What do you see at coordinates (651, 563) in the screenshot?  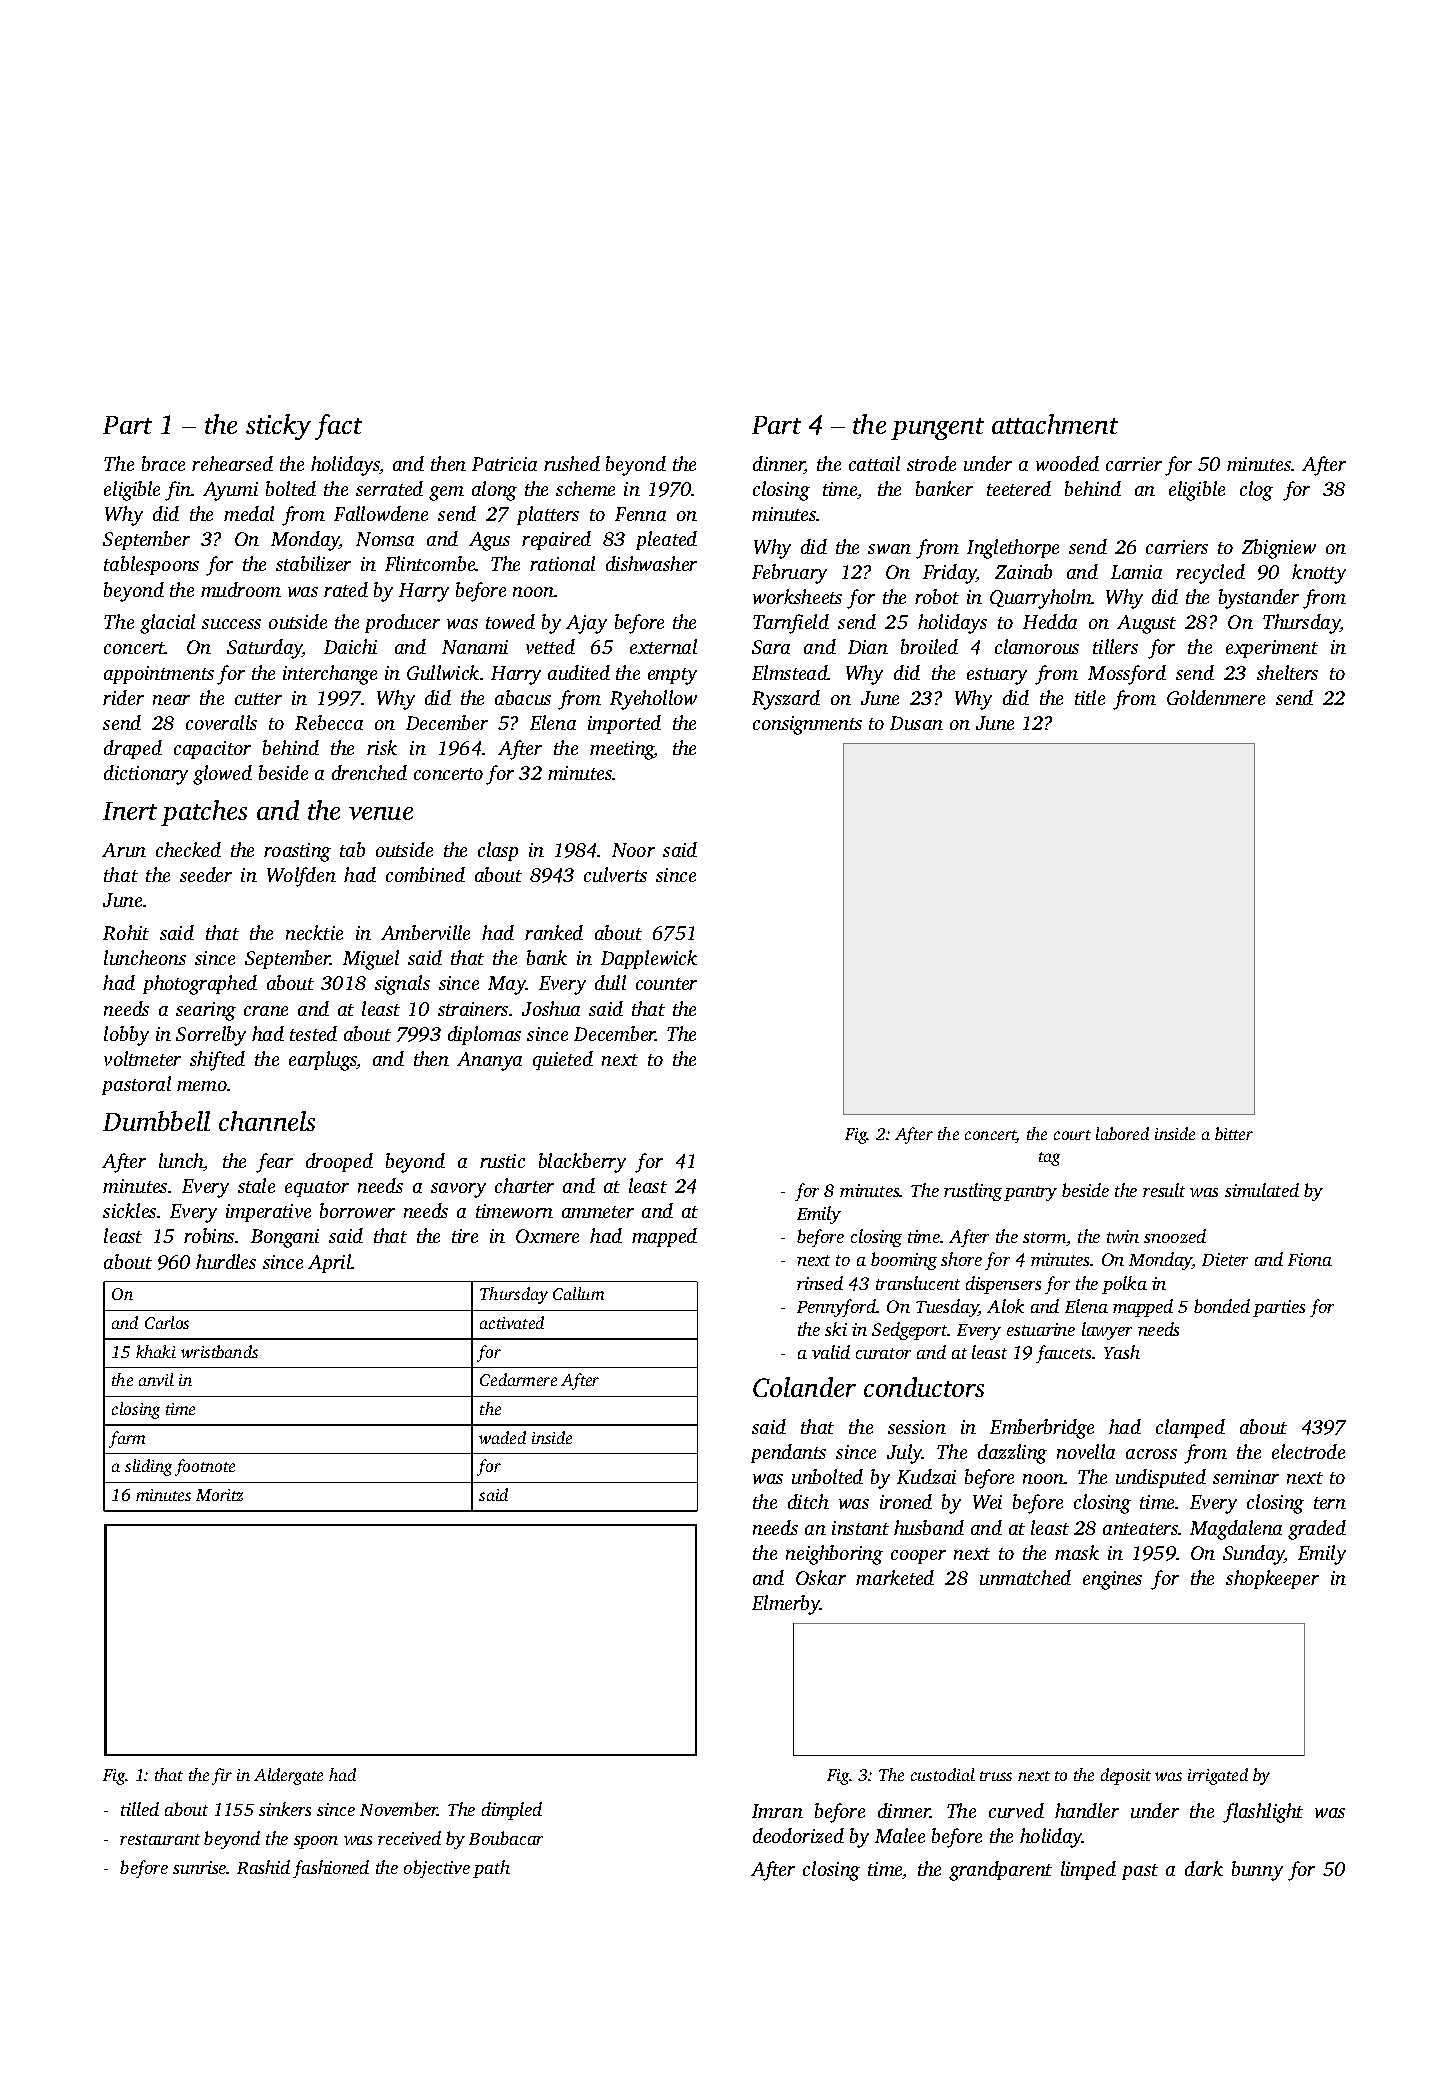 I see `dishwasher` at bounding box center [651, 563].
